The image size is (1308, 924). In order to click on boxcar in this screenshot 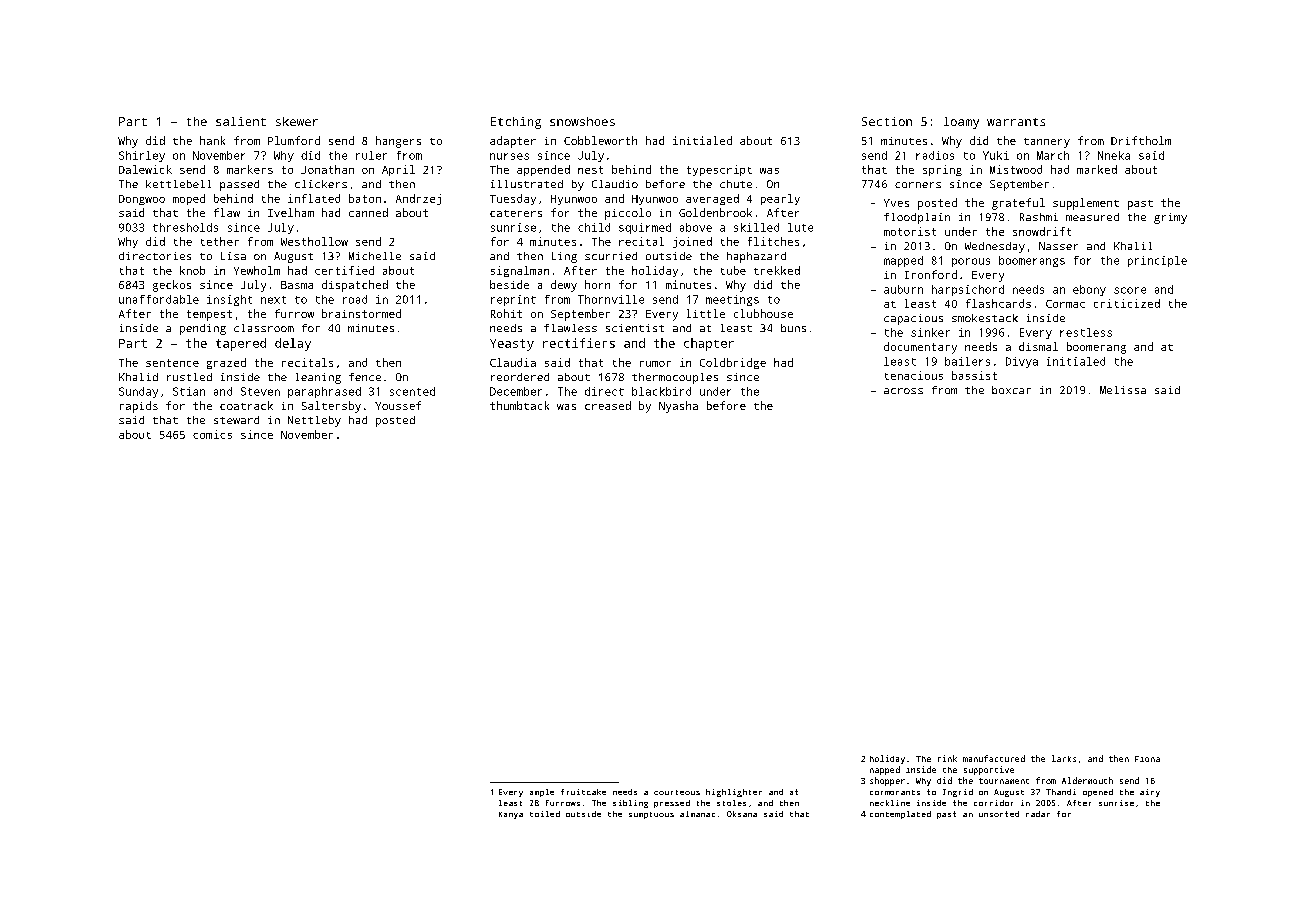, I will do `click(1011, 390)`.
